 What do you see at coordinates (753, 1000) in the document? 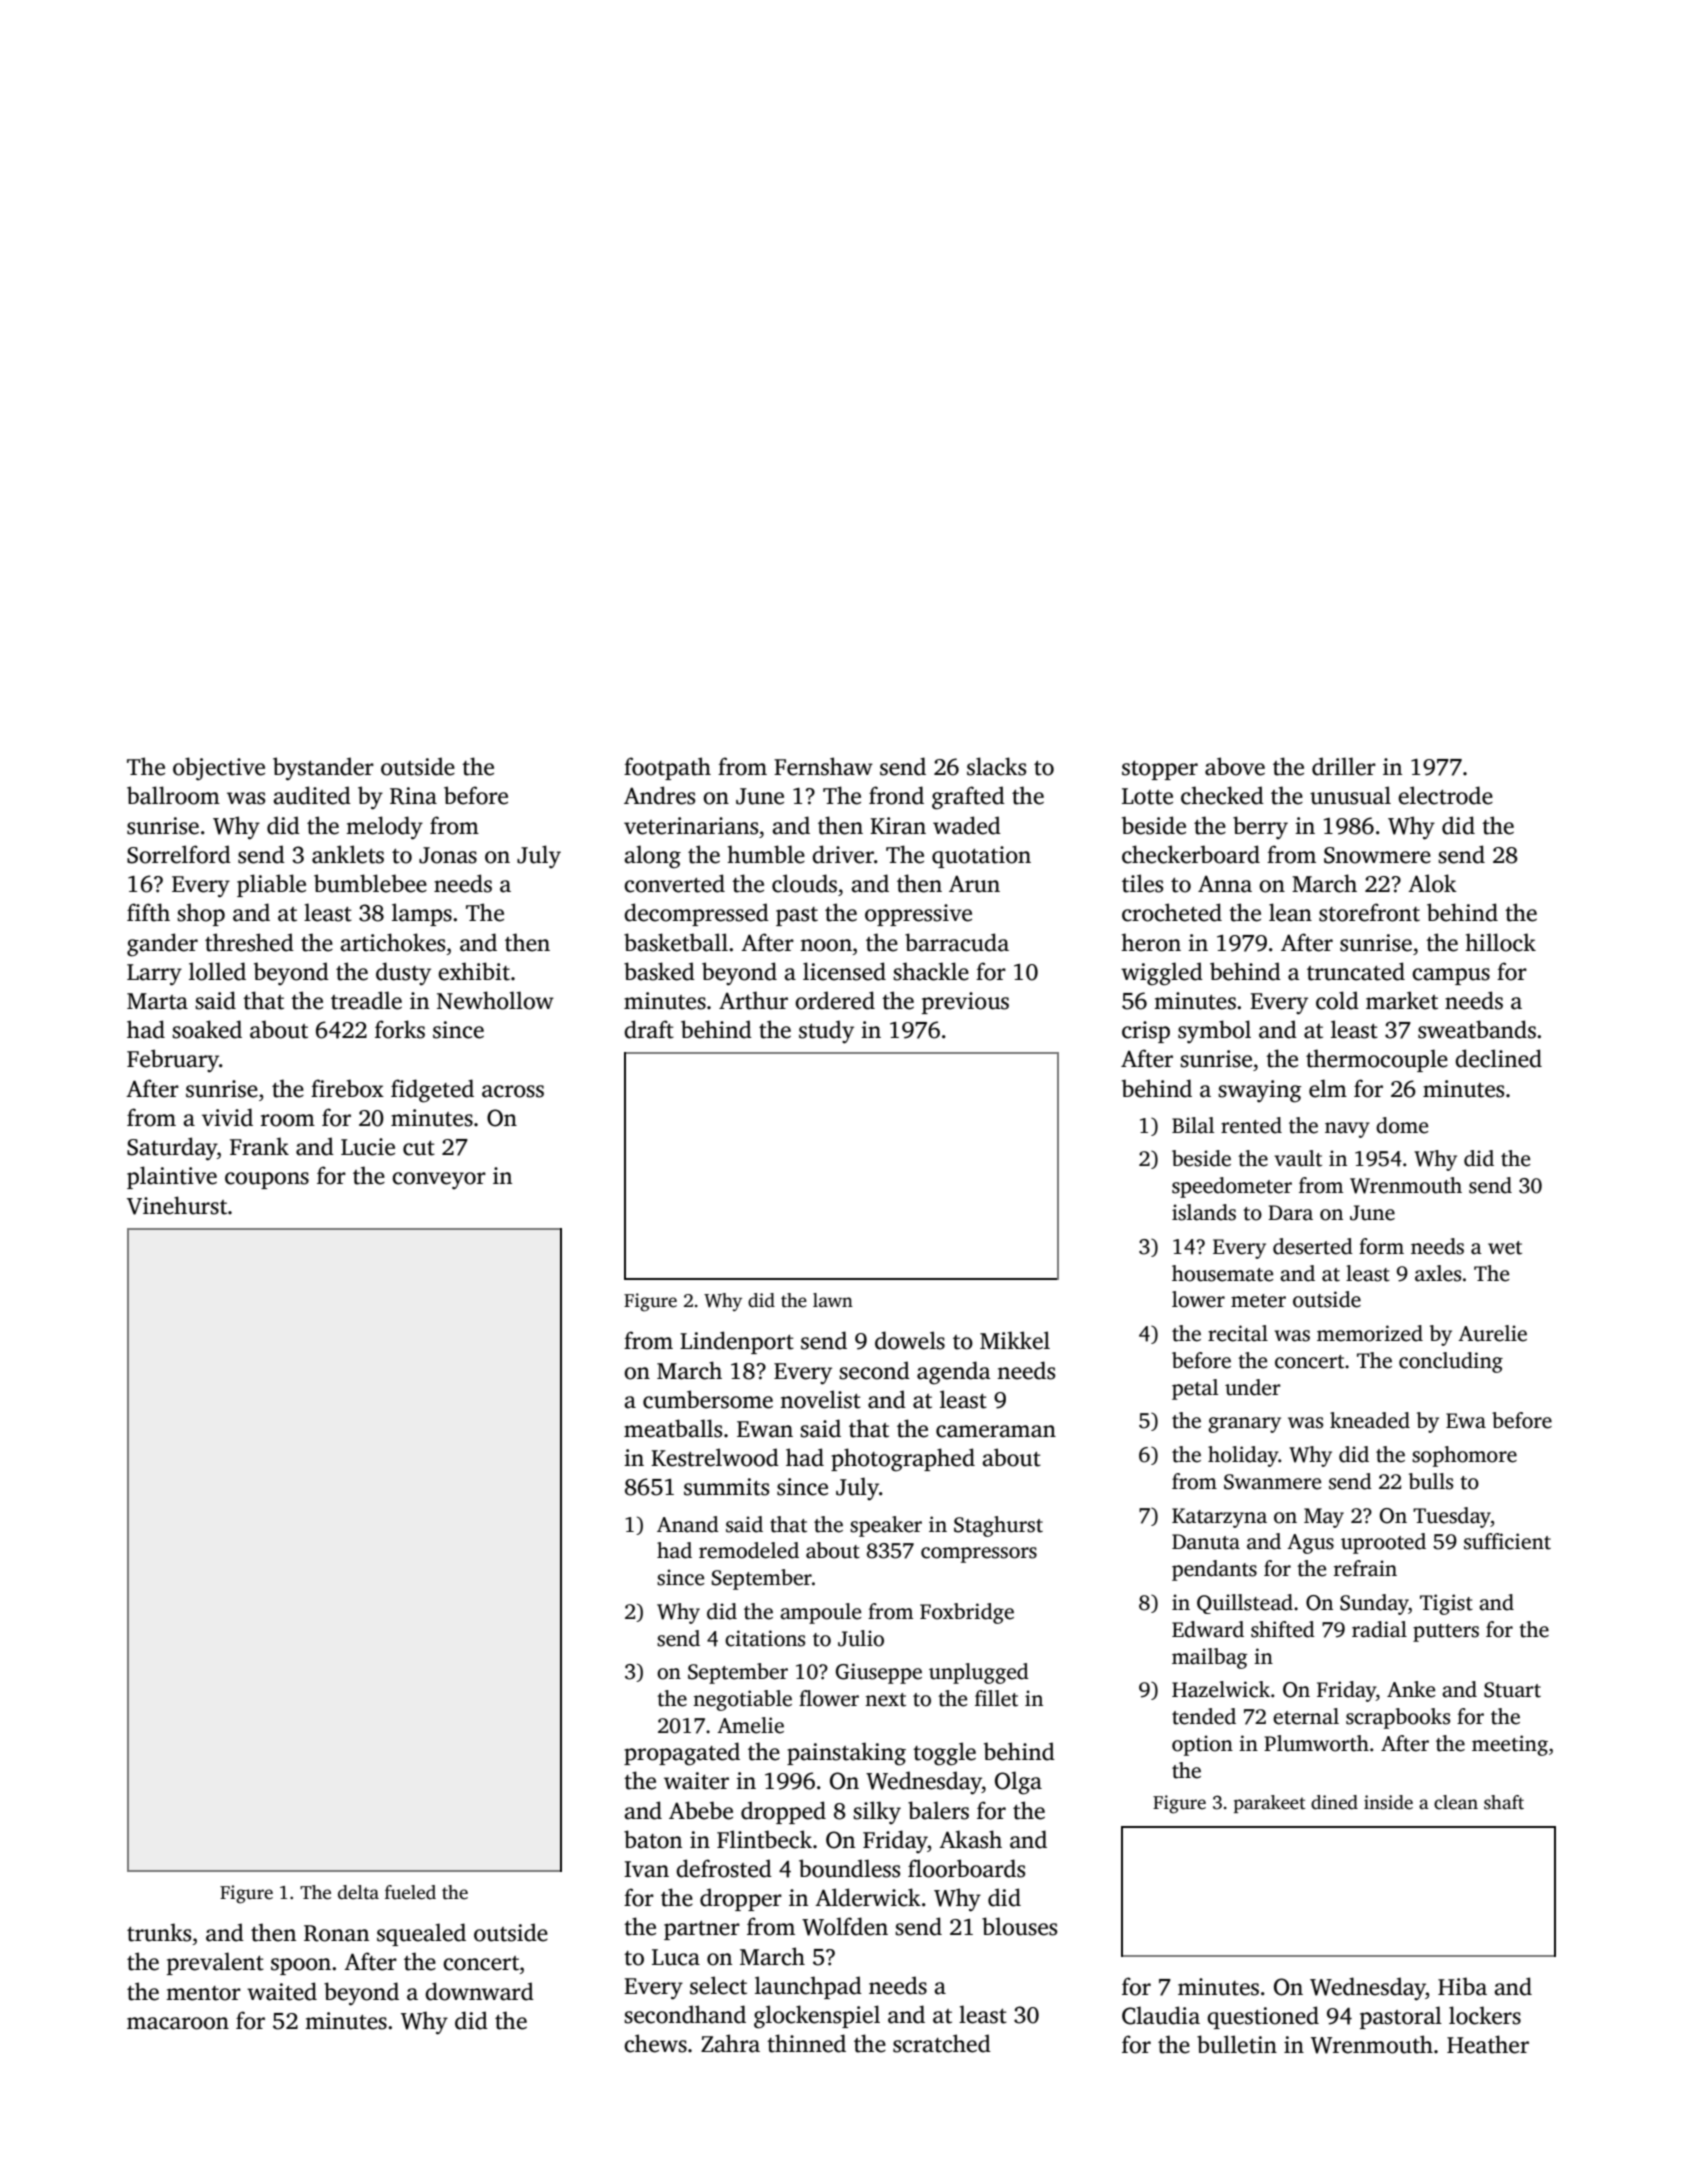
I see `Arthur` at bounding box center [753, 1000].
